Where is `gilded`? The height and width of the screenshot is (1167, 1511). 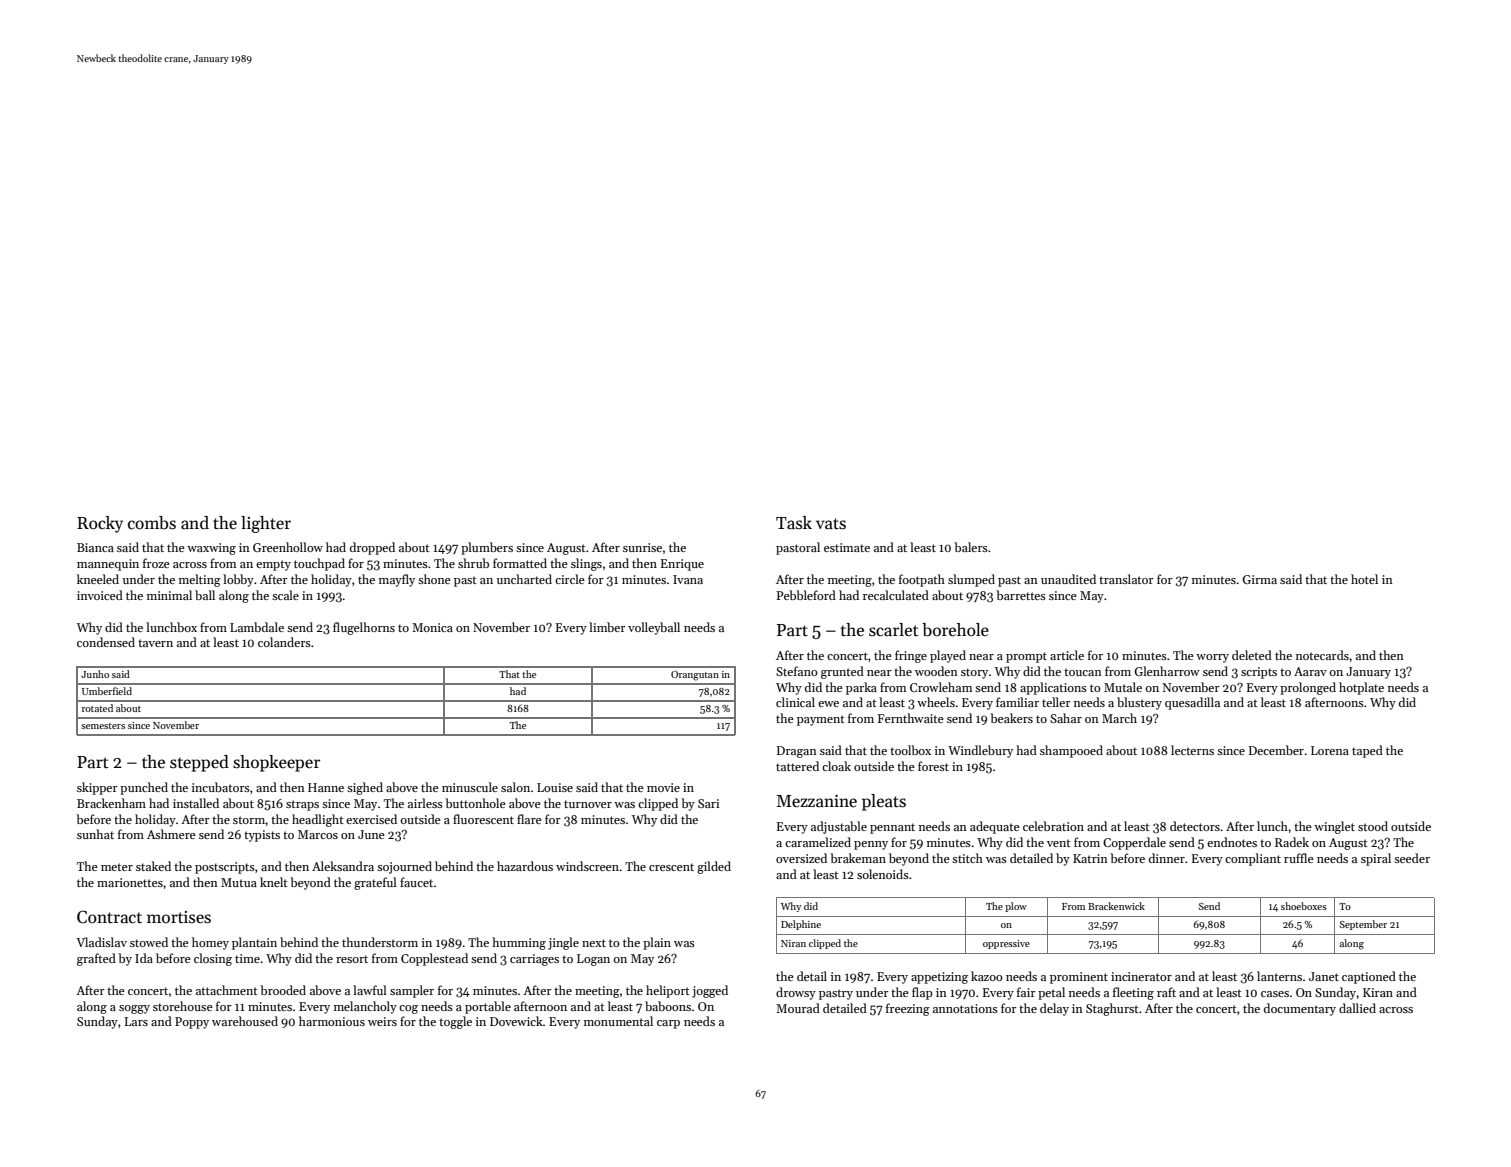
gilded is located at coordinates (714, 867).
